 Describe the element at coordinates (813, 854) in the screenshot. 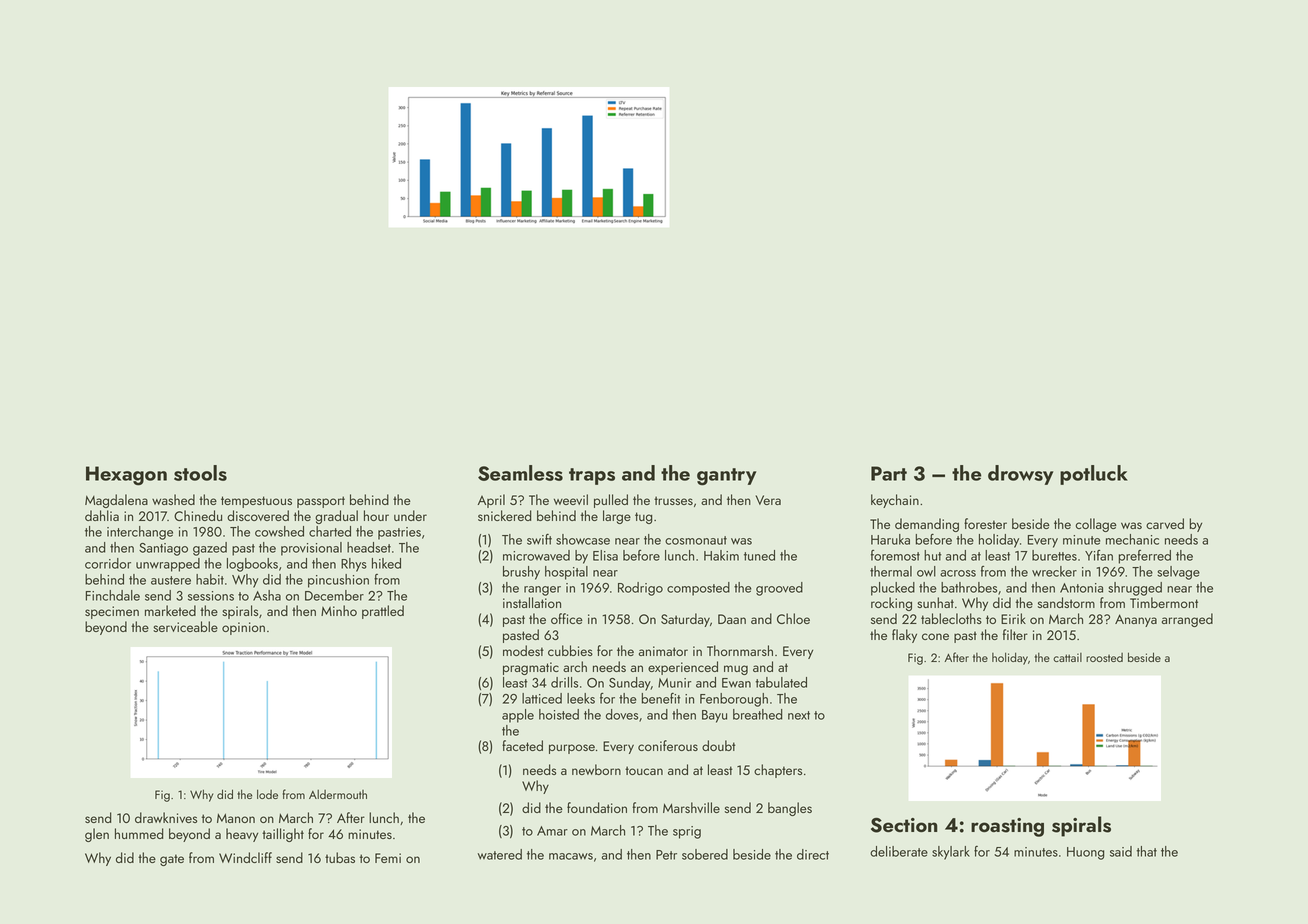

I see `direct` at that location.
